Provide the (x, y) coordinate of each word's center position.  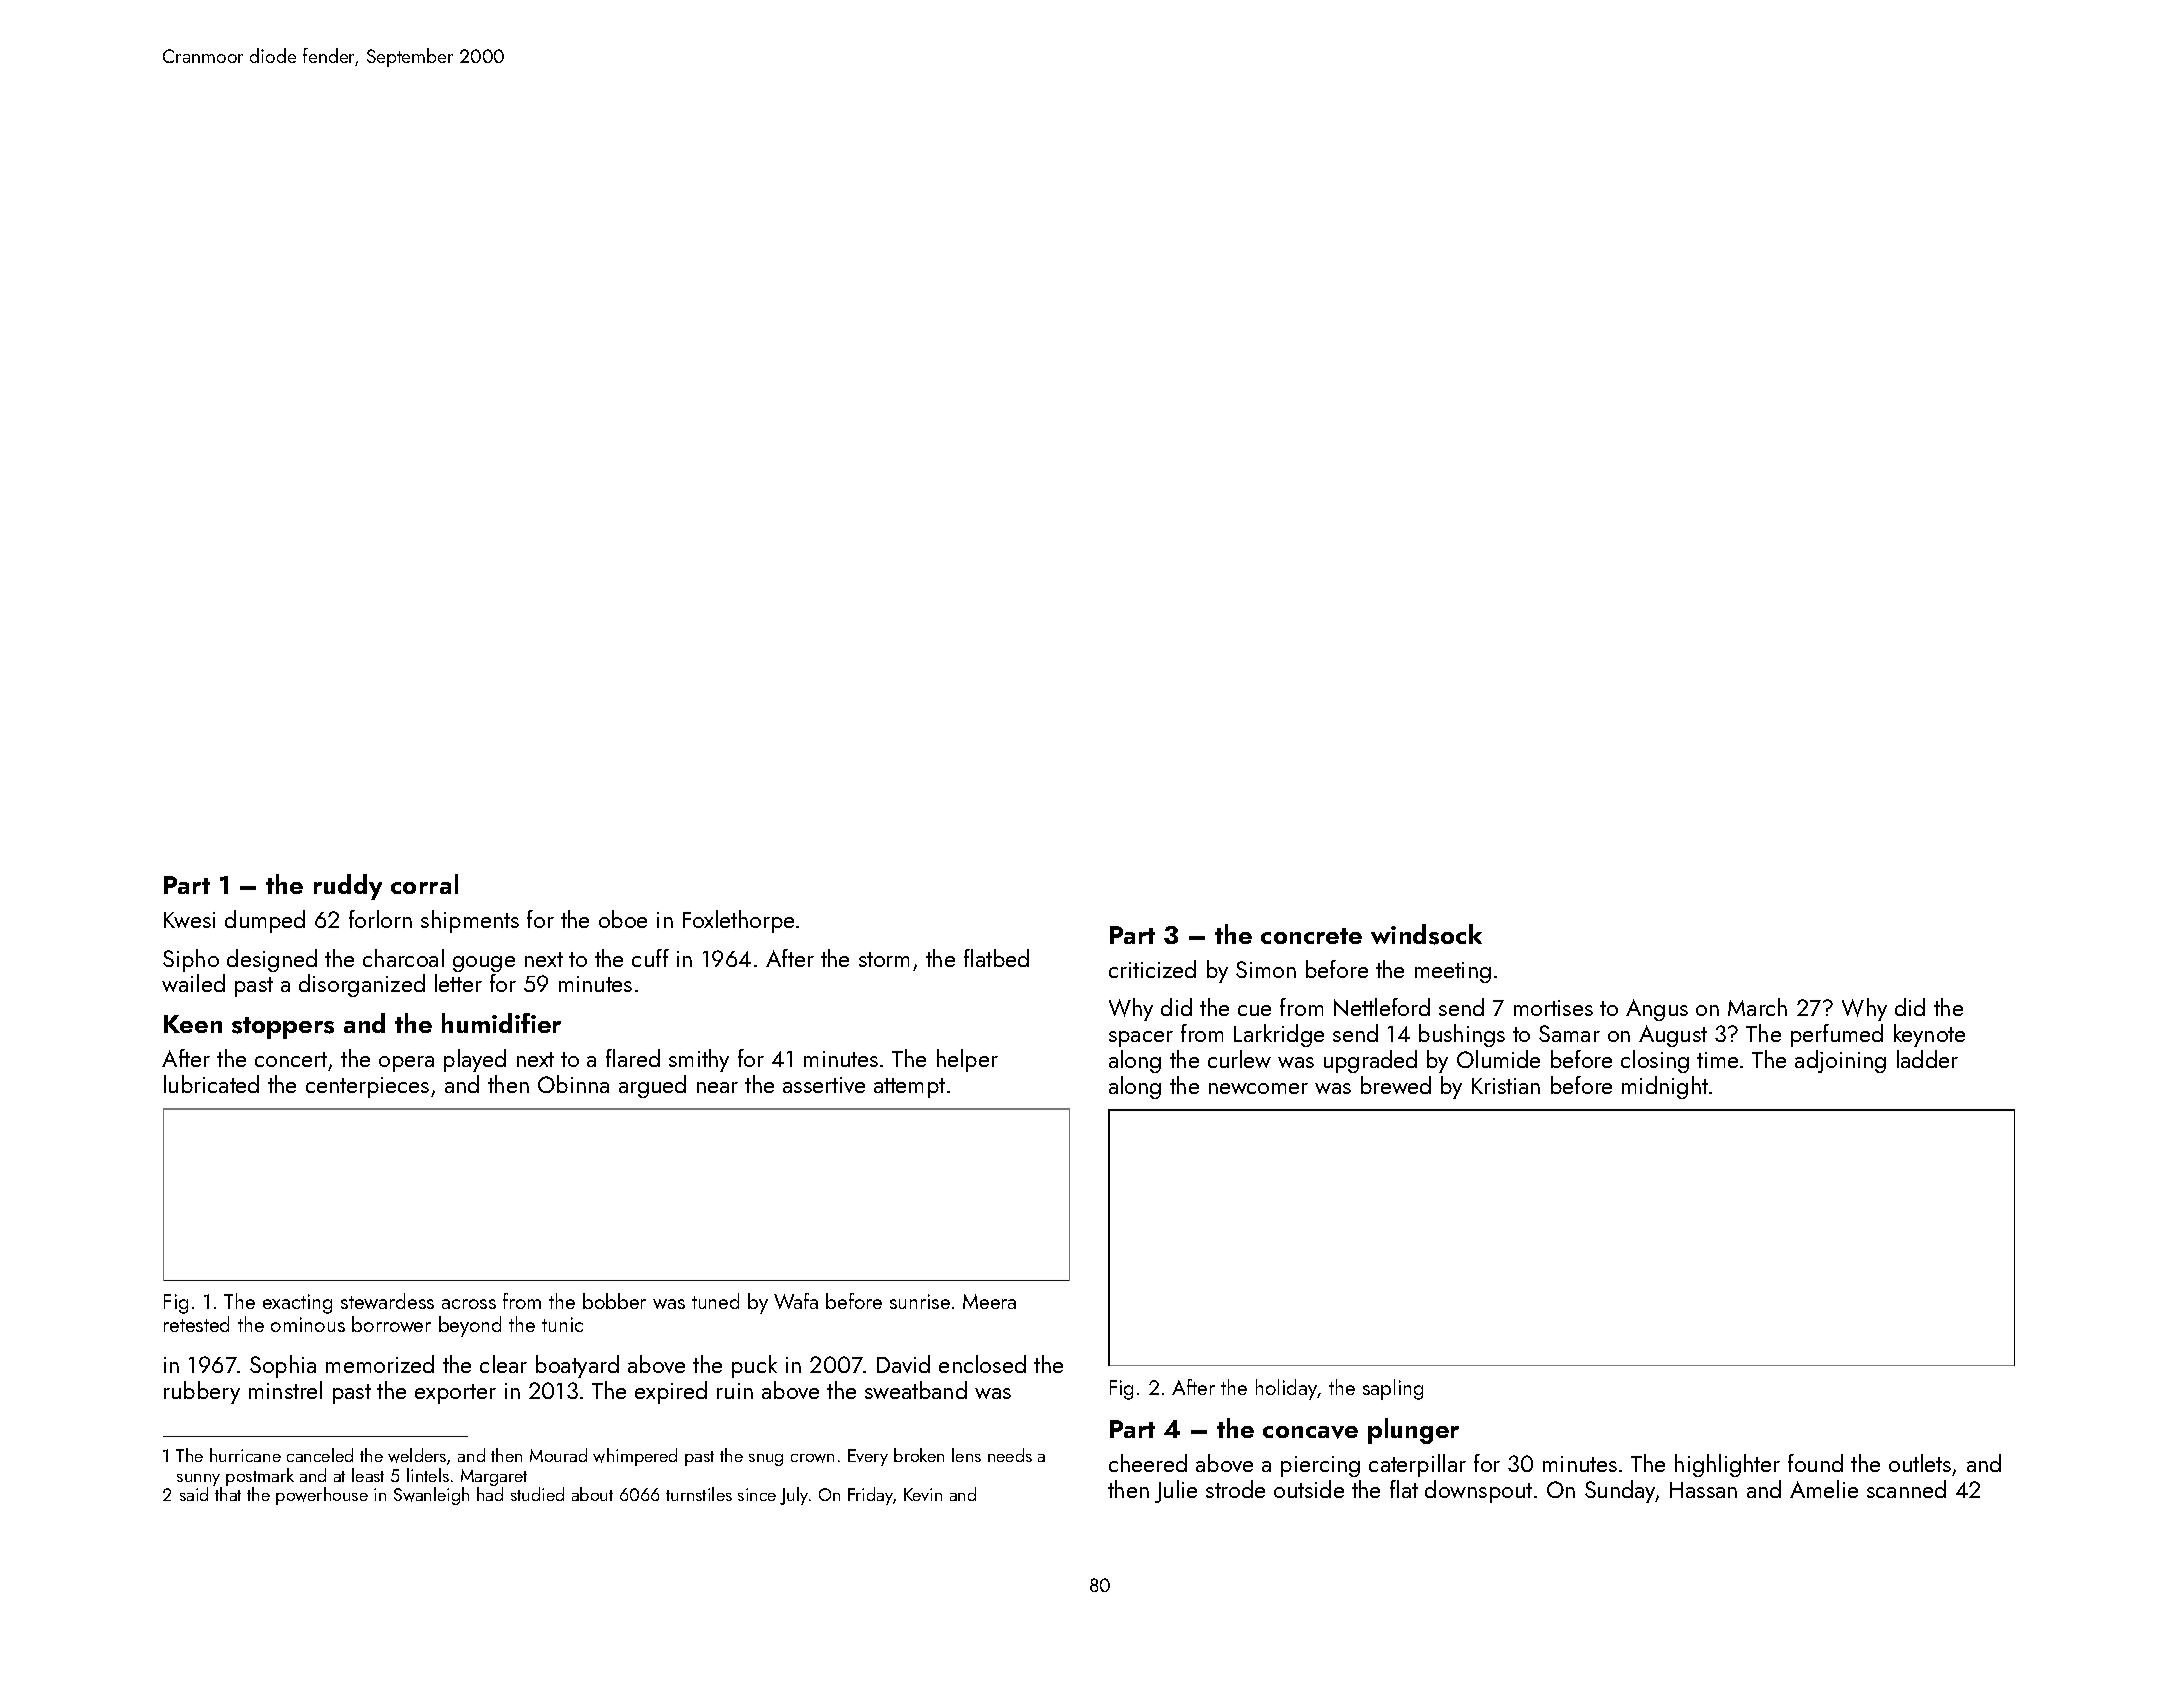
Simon (1266, 969)
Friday (870, 1496)
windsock (1426, 934)
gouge (484, 964)
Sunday (1620, 1491)
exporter (455, 1394)
